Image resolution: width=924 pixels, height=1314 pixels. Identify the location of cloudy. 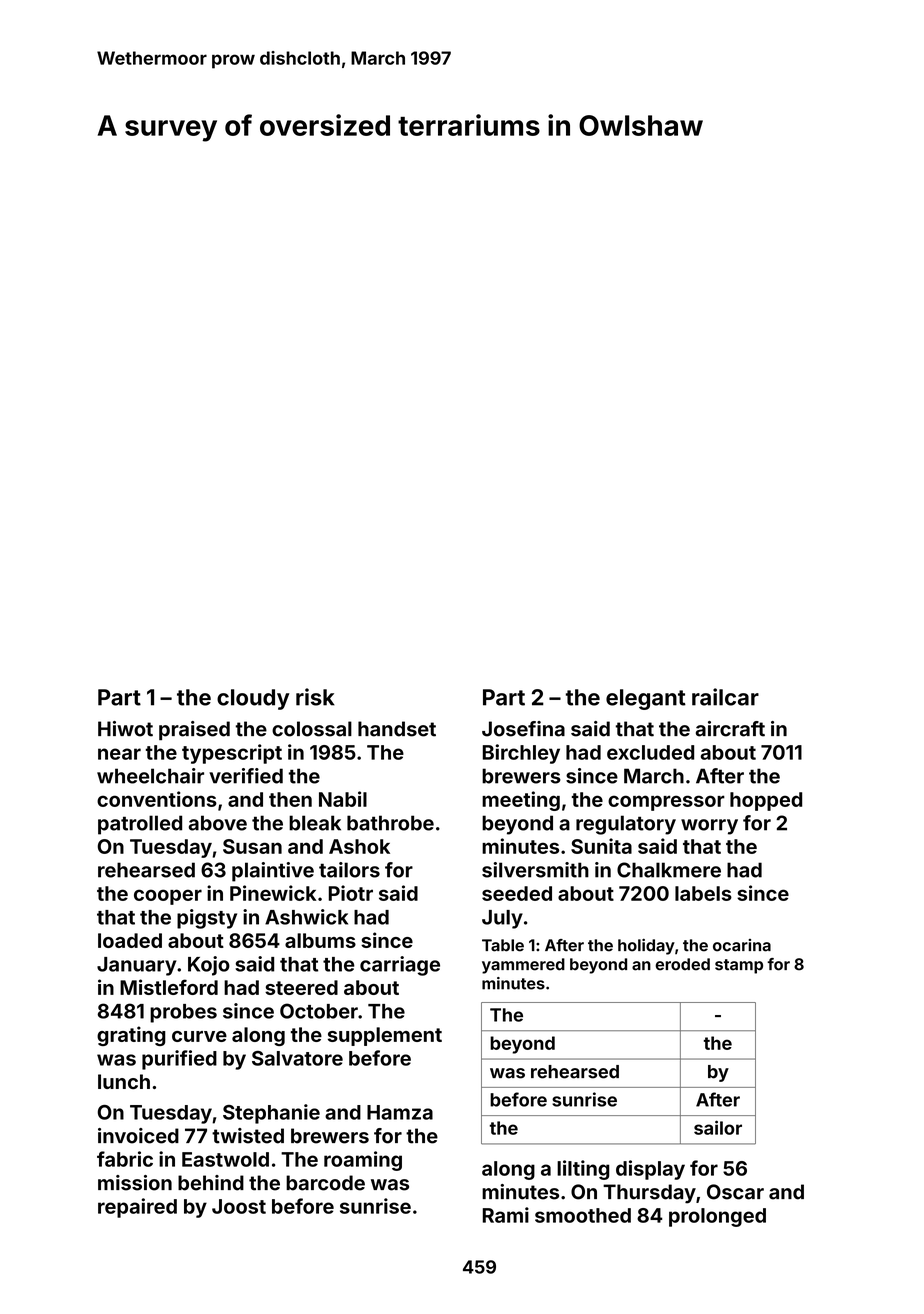
(253, 699).
